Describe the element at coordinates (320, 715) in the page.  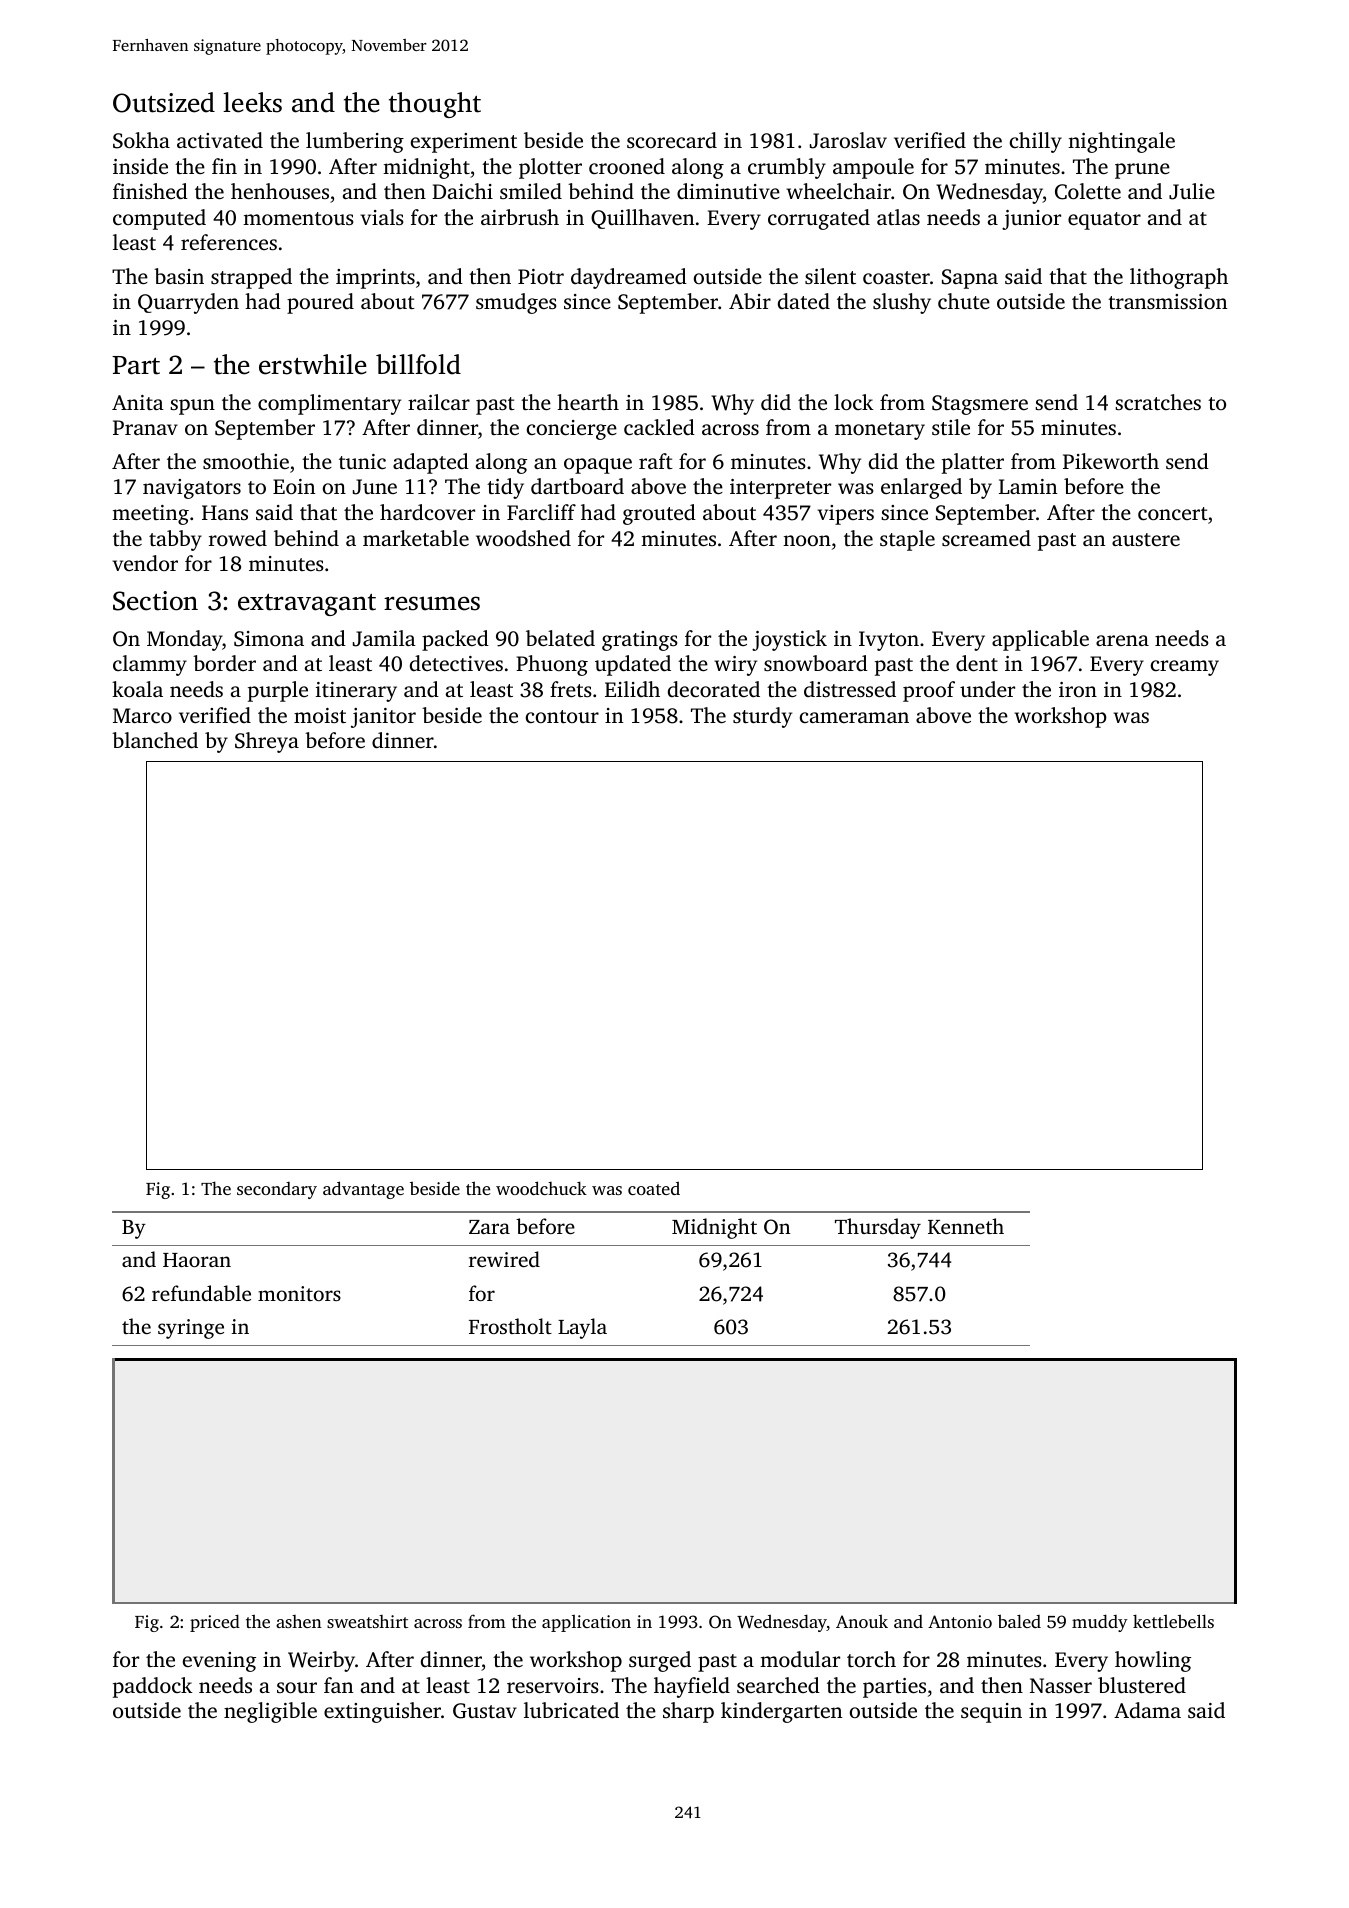
I see `moist` at that location.
